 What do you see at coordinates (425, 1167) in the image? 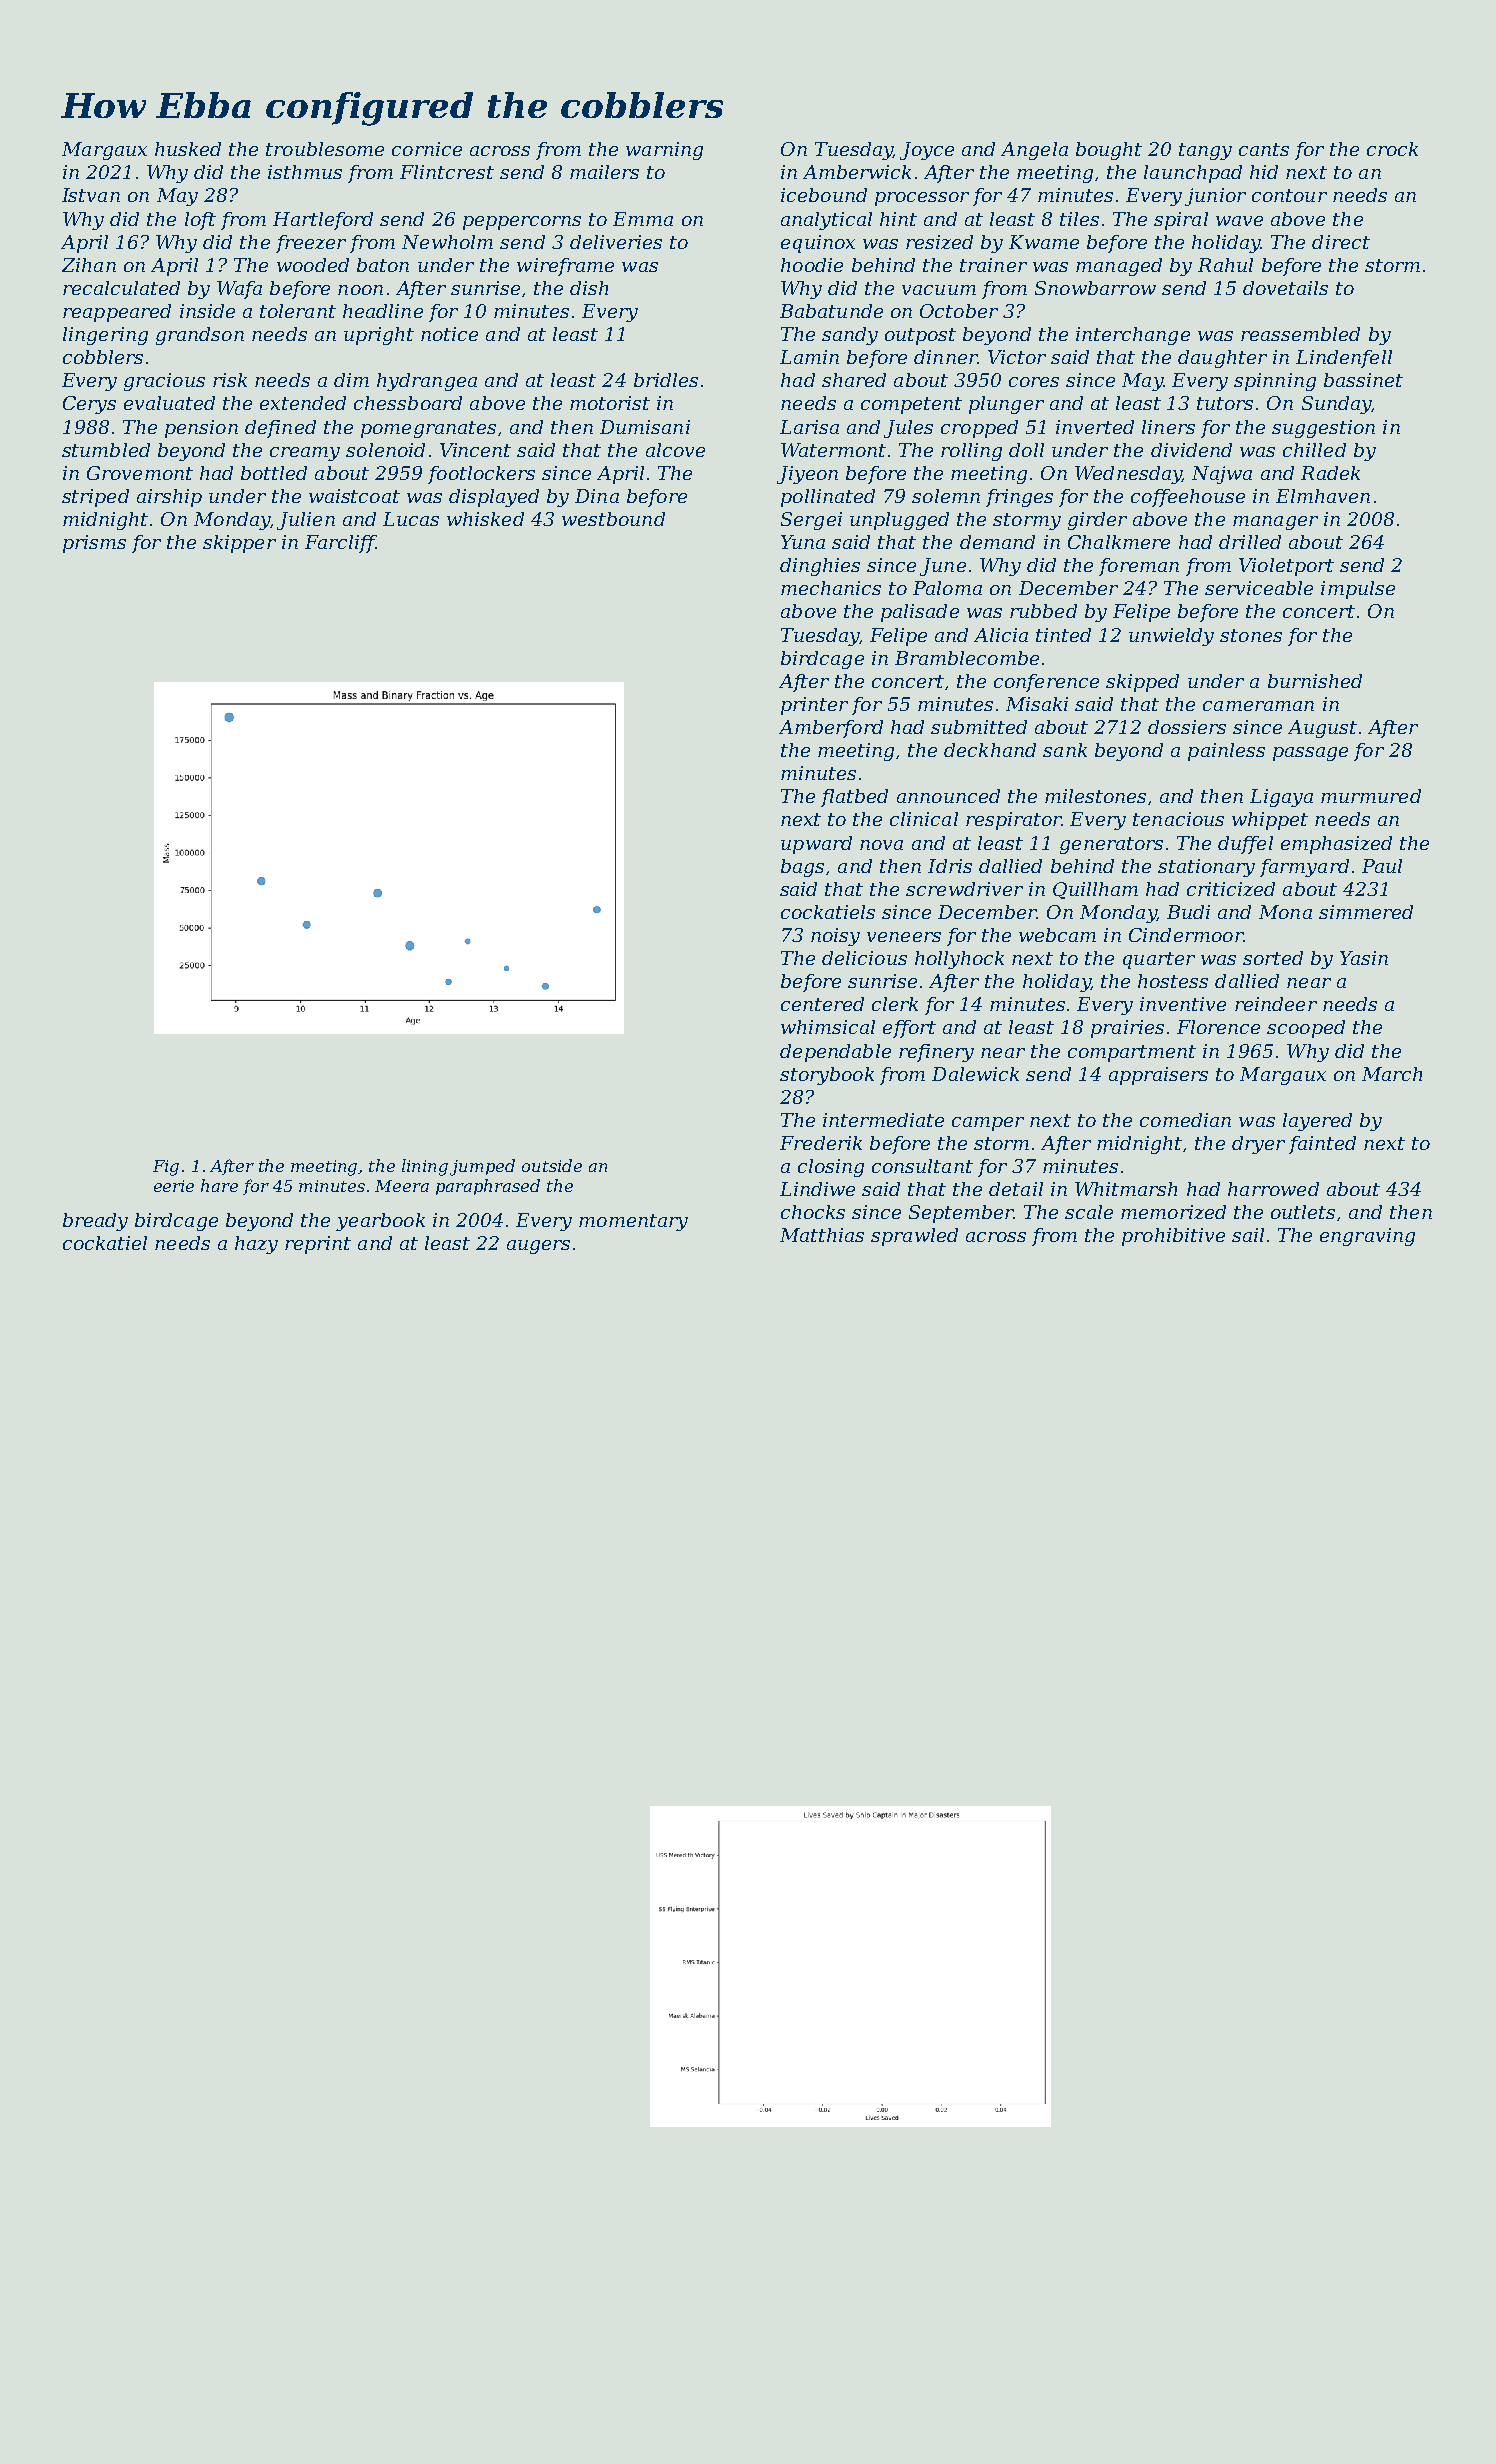
I see `lining` at bounding box center [425, 1167].
